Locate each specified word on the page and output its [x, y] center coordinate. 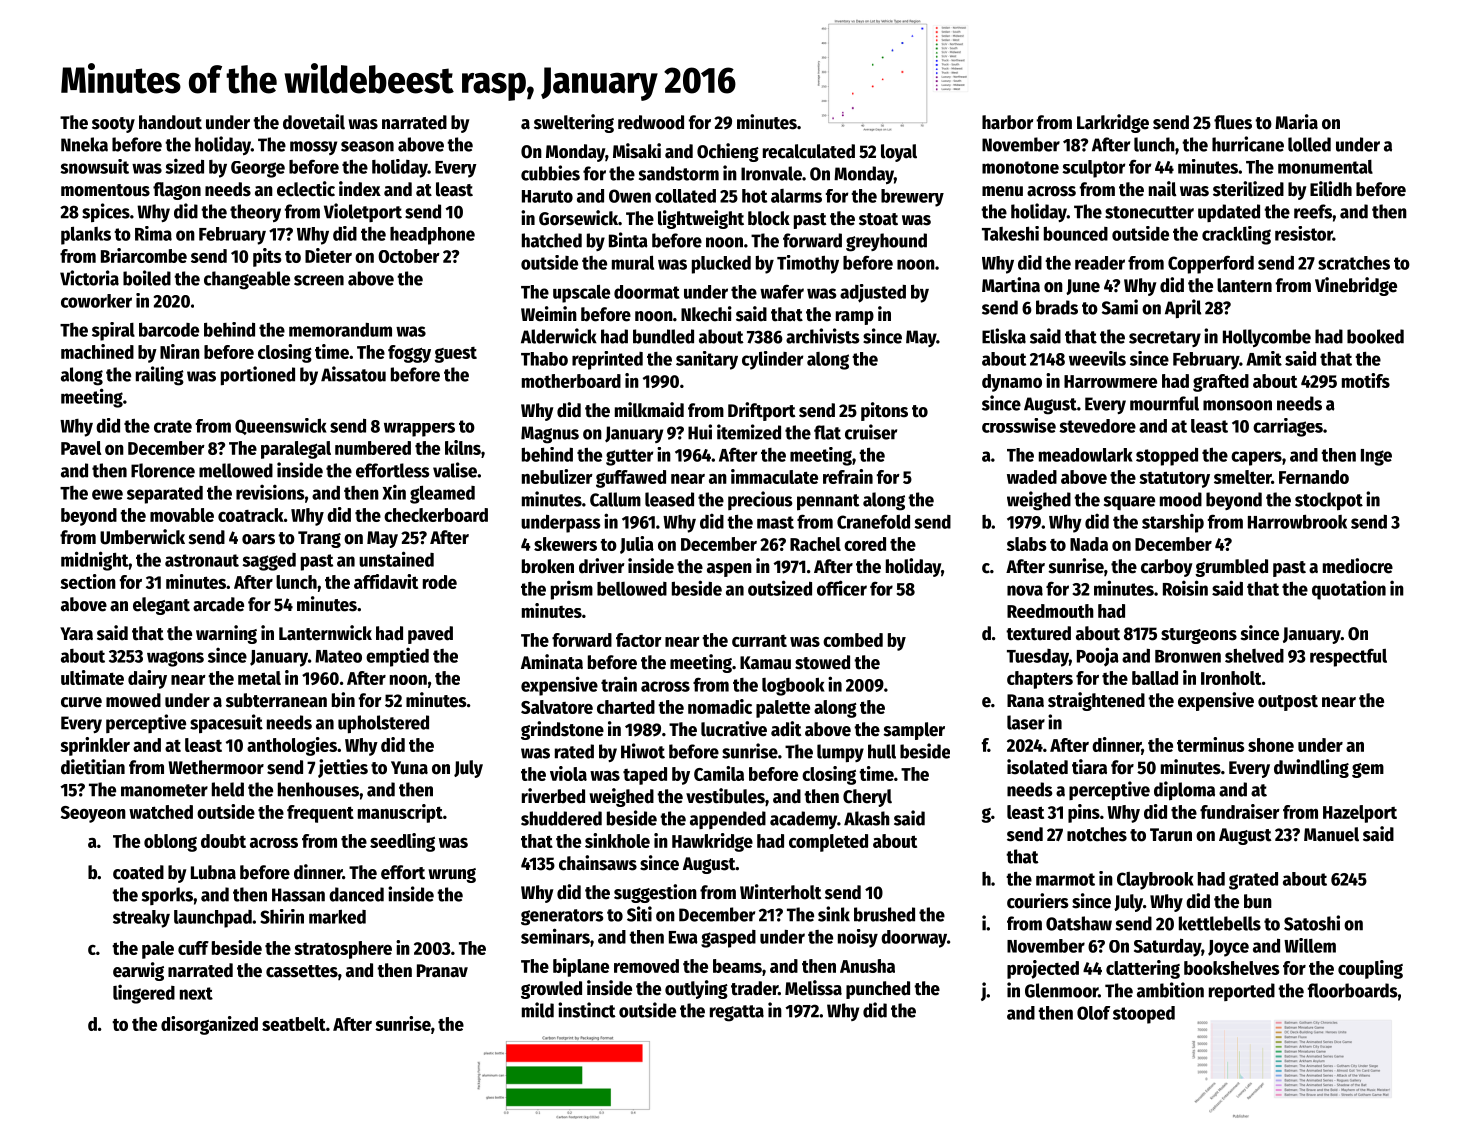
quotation [1349, 590]
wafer [782, 291]
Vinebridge [1356, 286]
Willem [1310, 945]
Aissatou [353, 374]
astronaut [202, 560]
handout [170, 122]
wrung [452, 875]
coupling [1370, 969]
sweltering [574, 123]
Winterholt [781, 892]
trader [754, 988]
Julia [637, 545]
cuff [193, 948]
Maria [1296, 122]
